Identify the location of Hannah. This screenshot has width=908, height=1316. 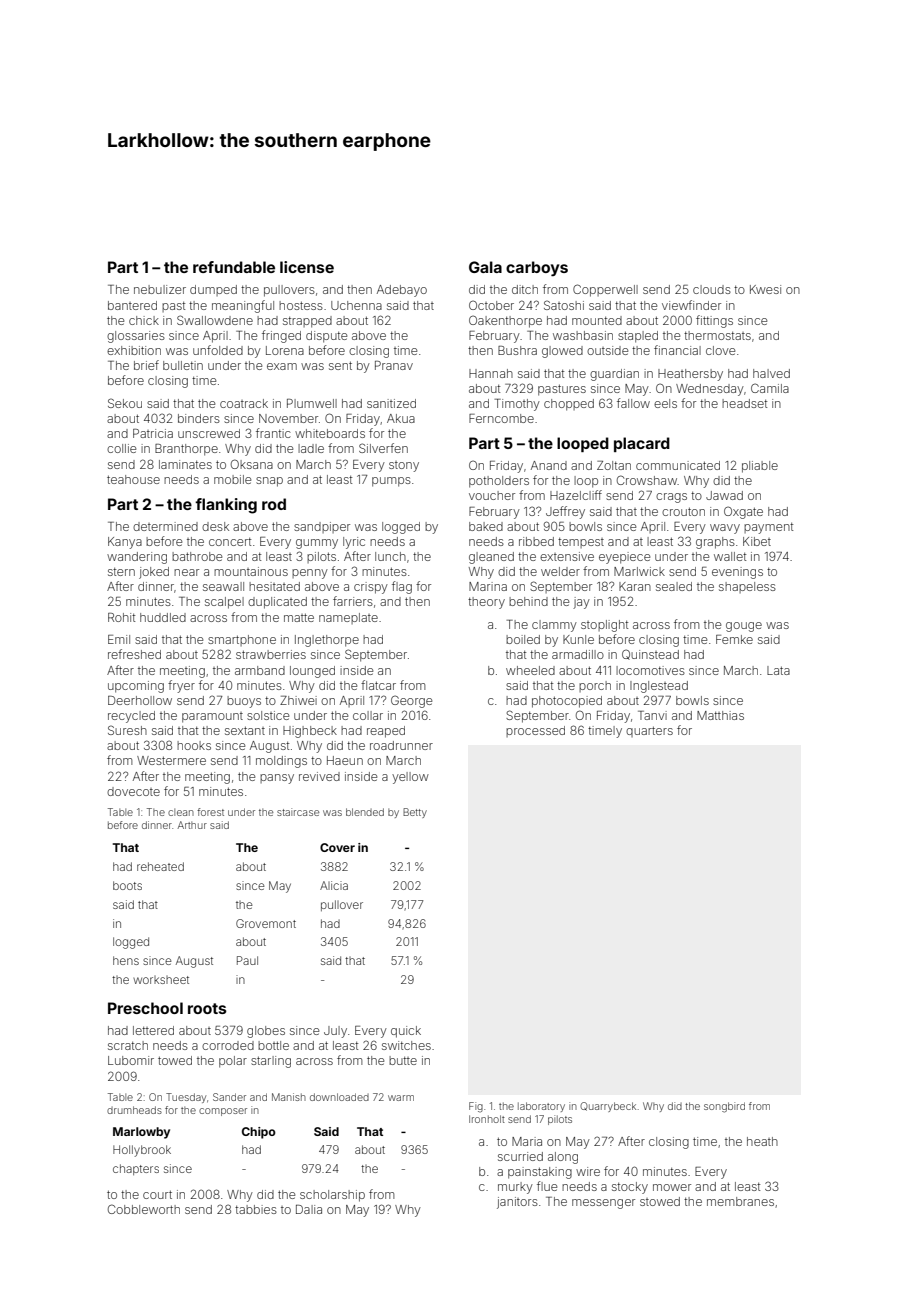
(491, 373).
